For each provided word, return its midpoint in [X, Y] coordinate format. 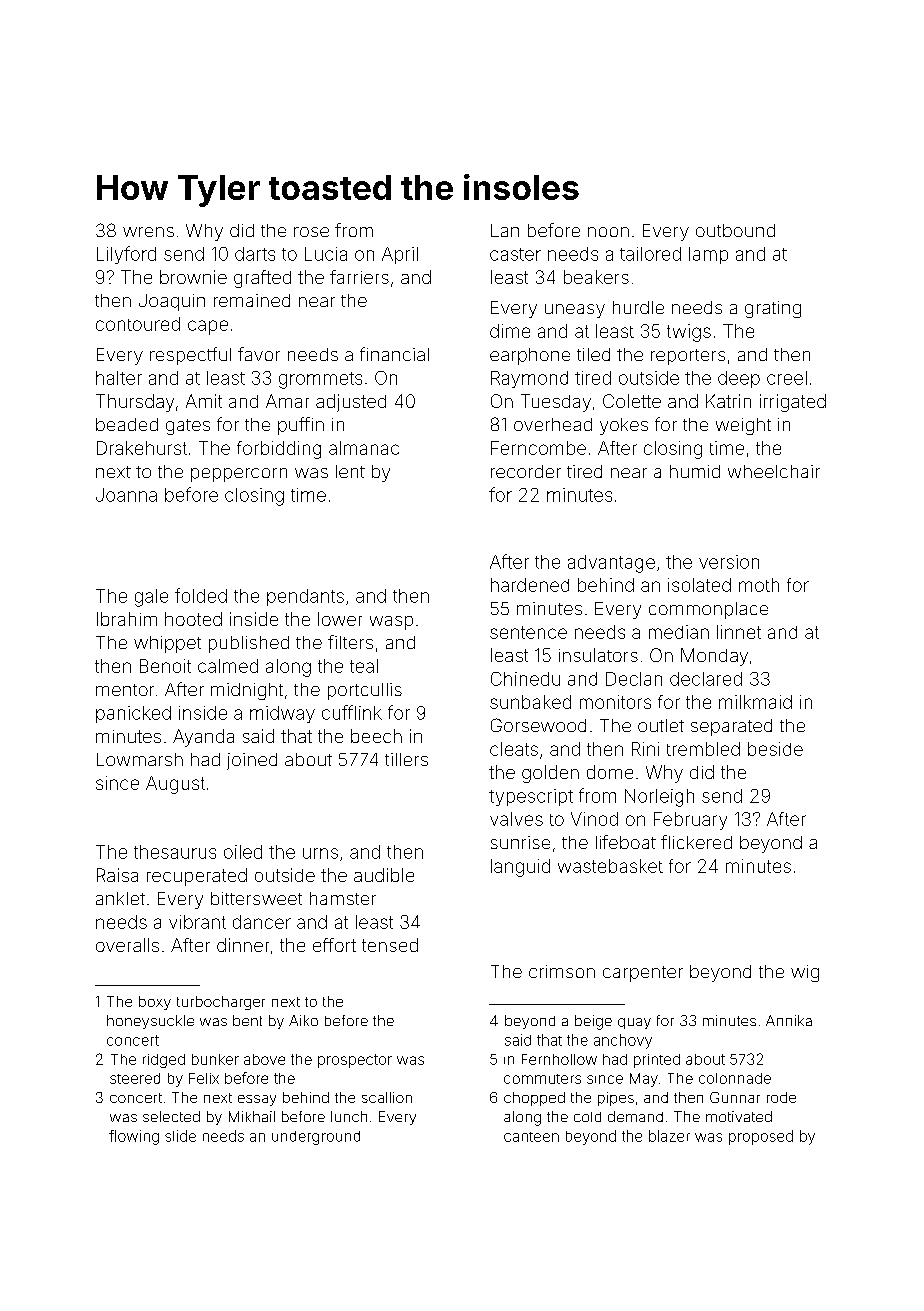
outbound [735, 230]
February [690, 821]
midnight [247, 691]
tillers [406, 759]
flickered [696, 842]
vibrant [197, 922]
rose [311, 232]
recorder [526, 471]
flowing [134, 1137]
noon [608, 232]
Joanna [126, 495]
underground [316, 1138]
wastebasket [610, 866]
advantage [611, 564]
